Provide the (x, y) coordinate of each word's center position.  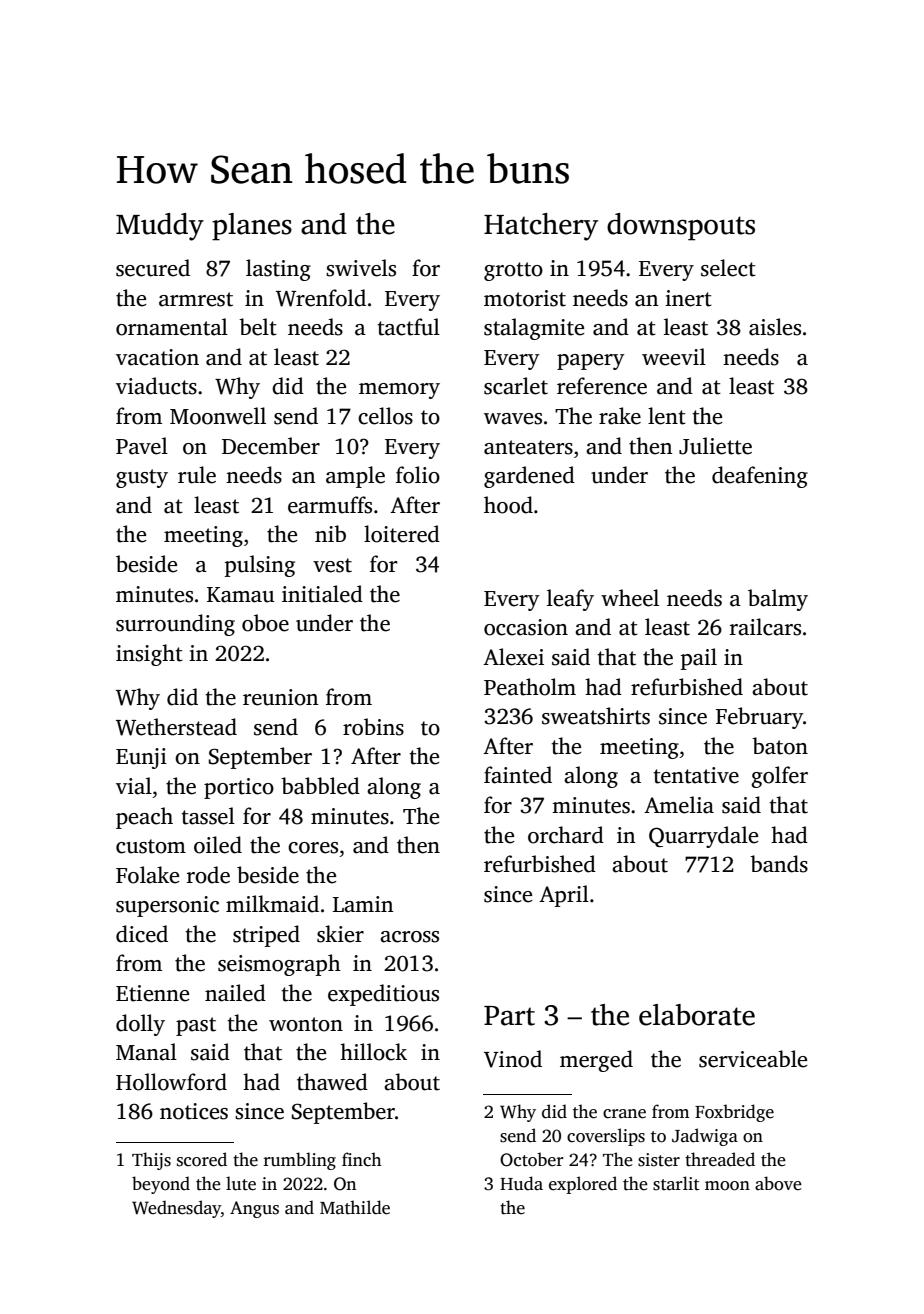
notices (194, 1111)
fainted (518, 775)
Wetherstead (176, 727)
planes (252, 227)
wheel (630, 598)
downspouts (681, 227)
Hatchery (541, 227)
